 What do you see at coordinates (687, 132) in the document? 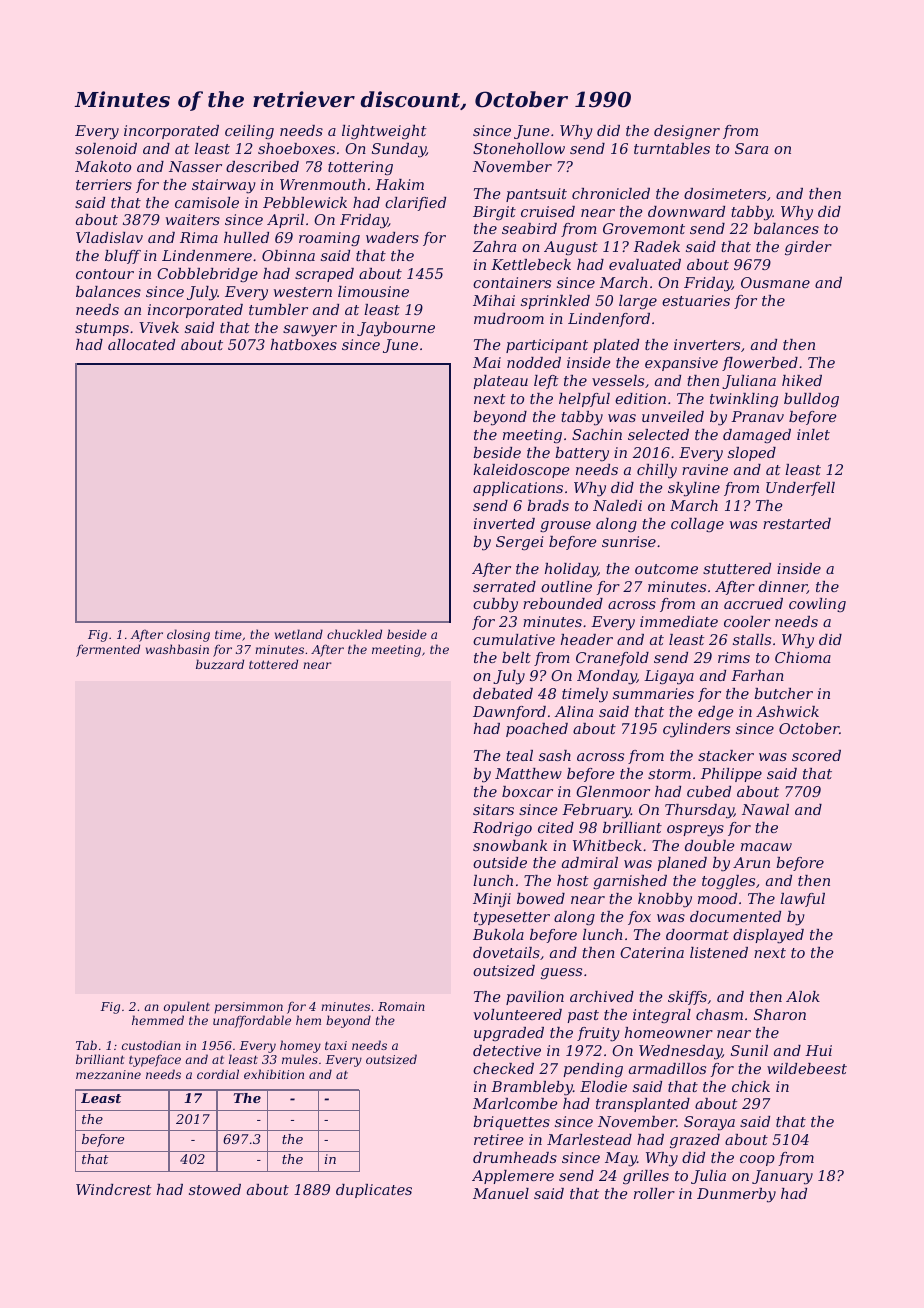
I see `designer` at bounding box center [687, 132].
